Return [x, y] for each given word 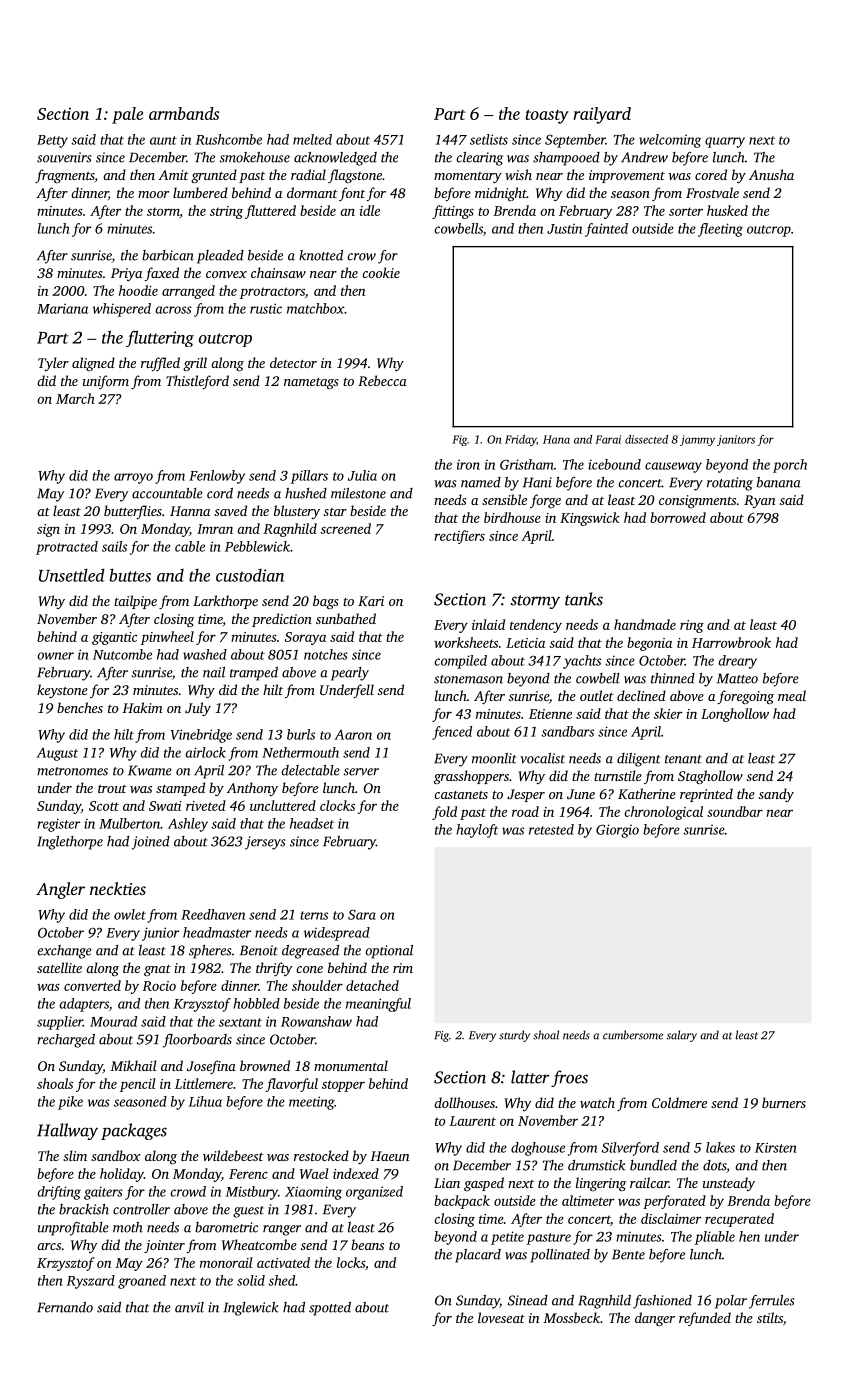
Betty [52, 141]
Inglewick [251, 1309]
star [335, 512]
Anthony [252, 789]
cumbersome [633, 1035]
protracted [67, 548]
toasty [547, 116]
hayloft [477, 831]
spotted [330, 1309]
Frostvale [712, 192]
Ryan [759, 501]
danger [655, 1319]
